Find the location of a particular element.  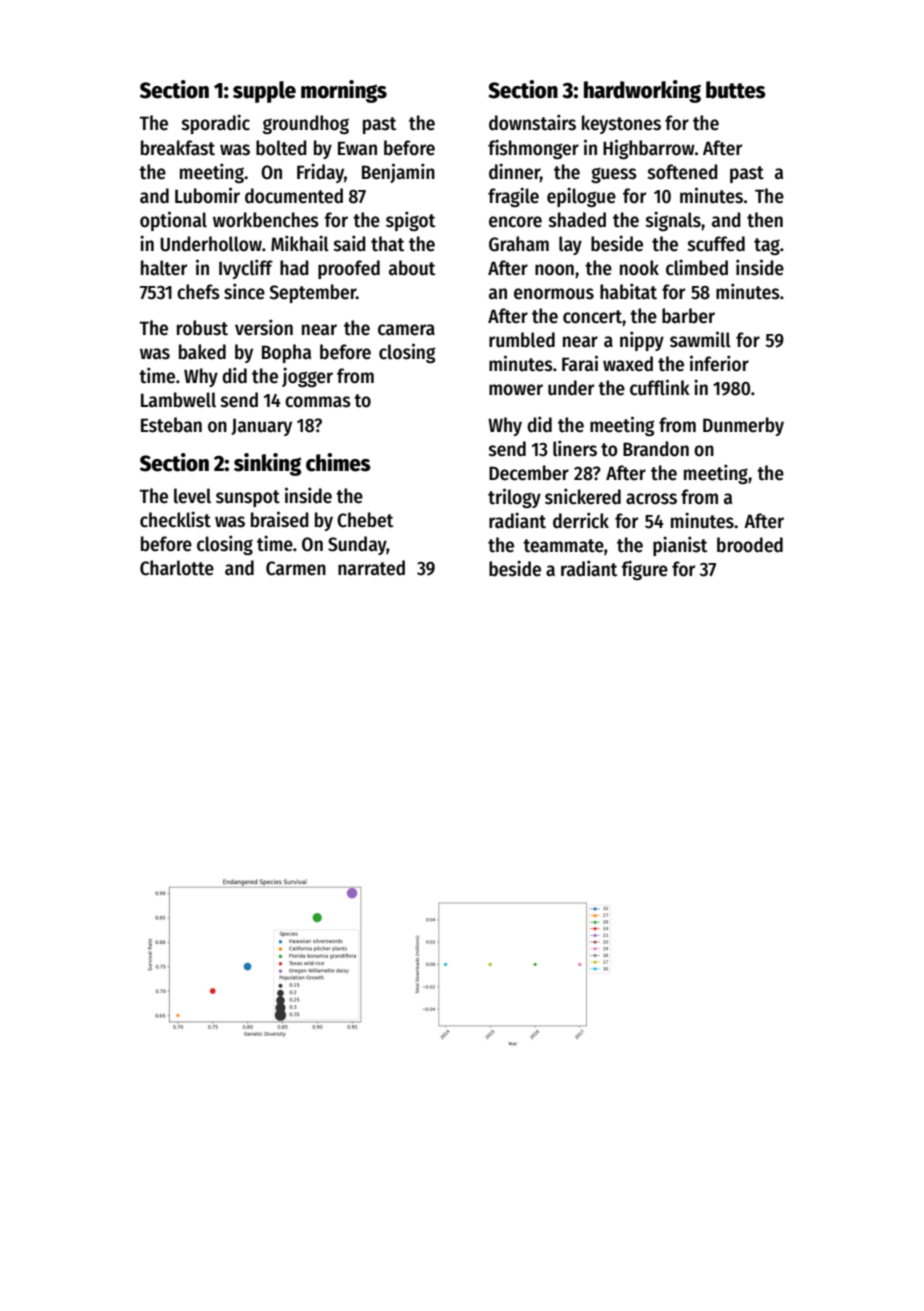

mower is located at coordinates (516, 390).
